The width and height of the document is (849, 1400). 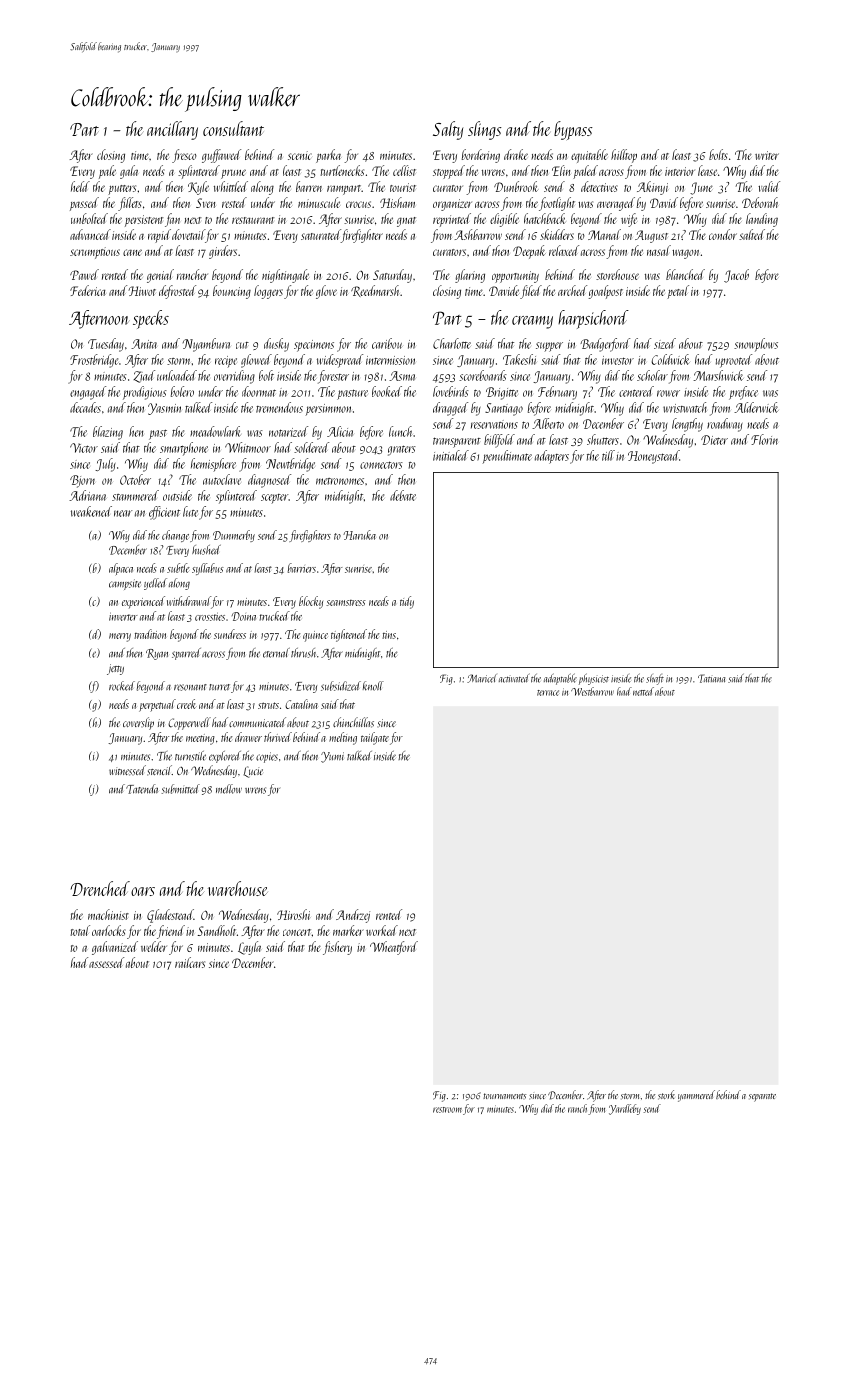 What do you see at coordinates (253, 772) in the document?
I see `Lucie` at bounding box center [253, 772].
